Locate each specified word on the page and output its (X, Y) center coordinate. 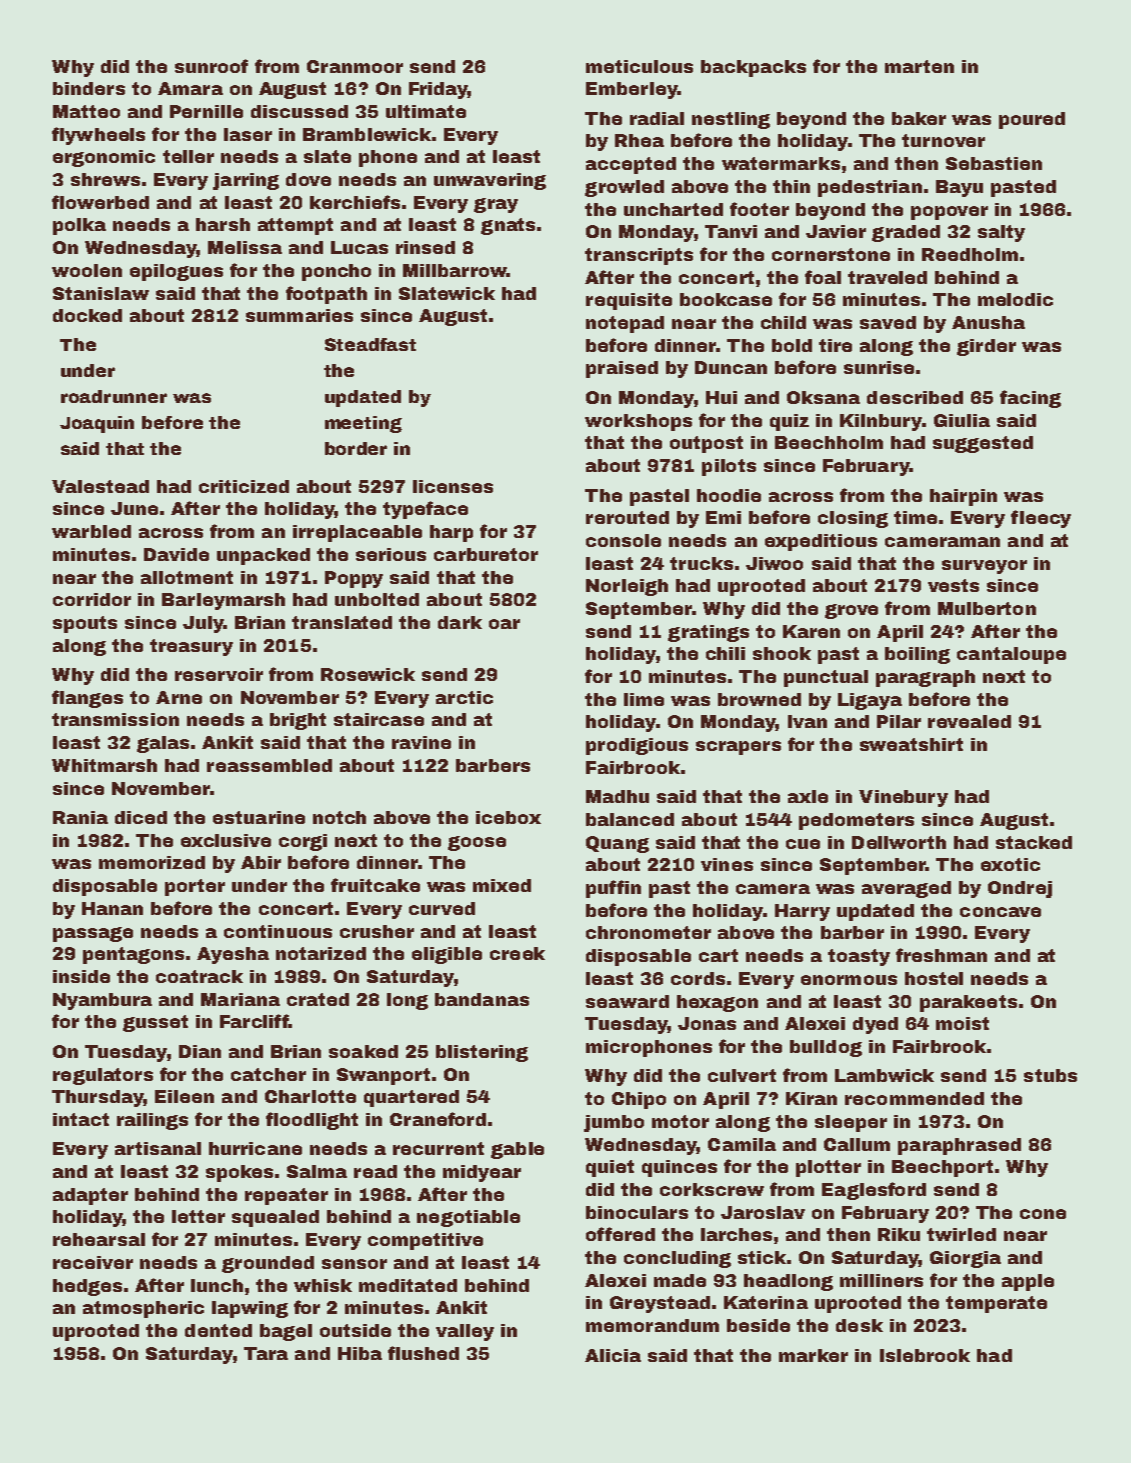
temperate (996, 1304)
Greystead (660, 1304)
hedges (87, 1287)
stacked (1034, 842)
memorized (152, 862)
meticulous (639, 66)
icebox (508, 817)
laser (248, 134)
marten (919, 66)
